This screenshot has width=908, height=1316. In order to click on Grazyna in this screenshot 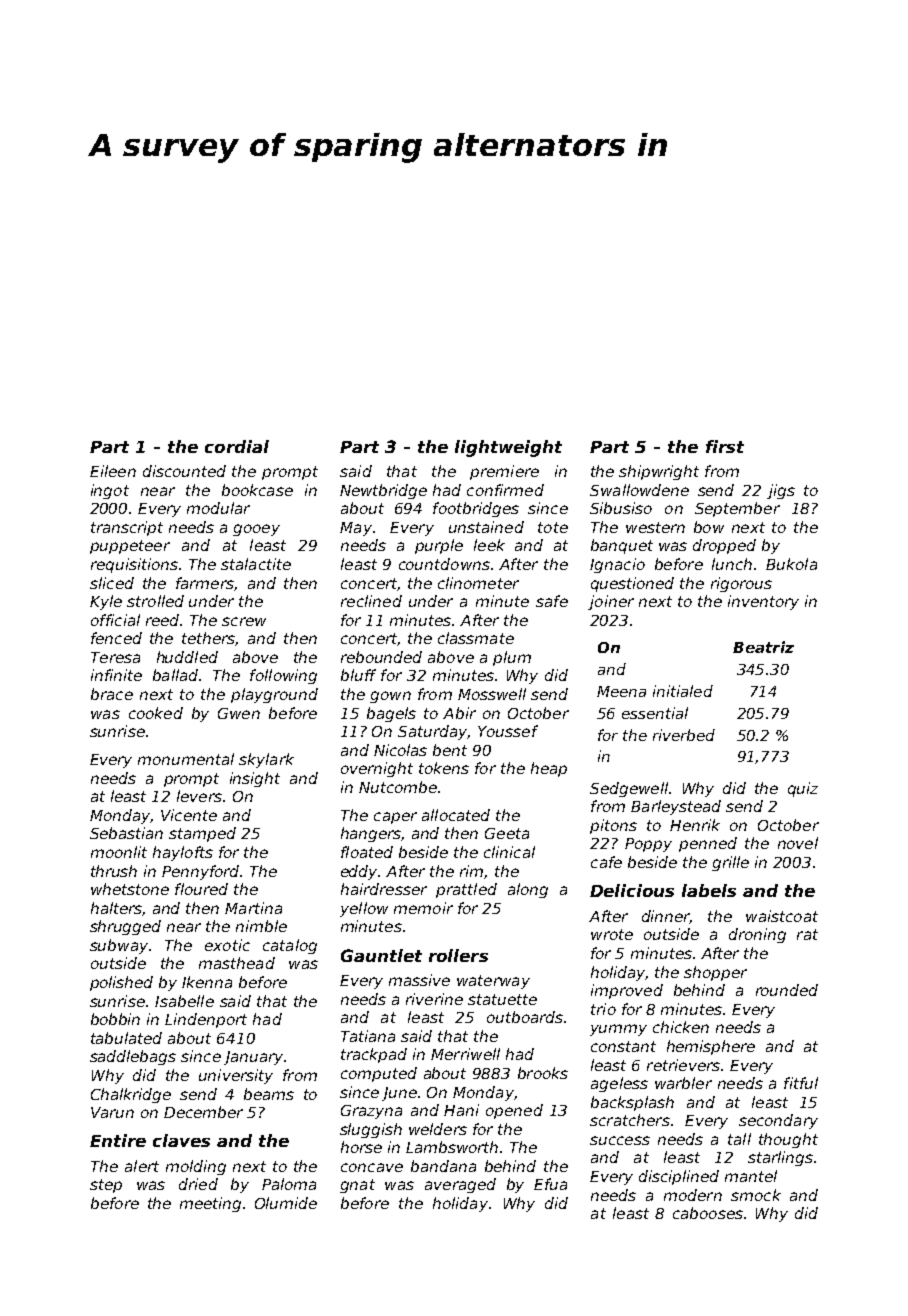, I will do `click(371, 1112)`.
